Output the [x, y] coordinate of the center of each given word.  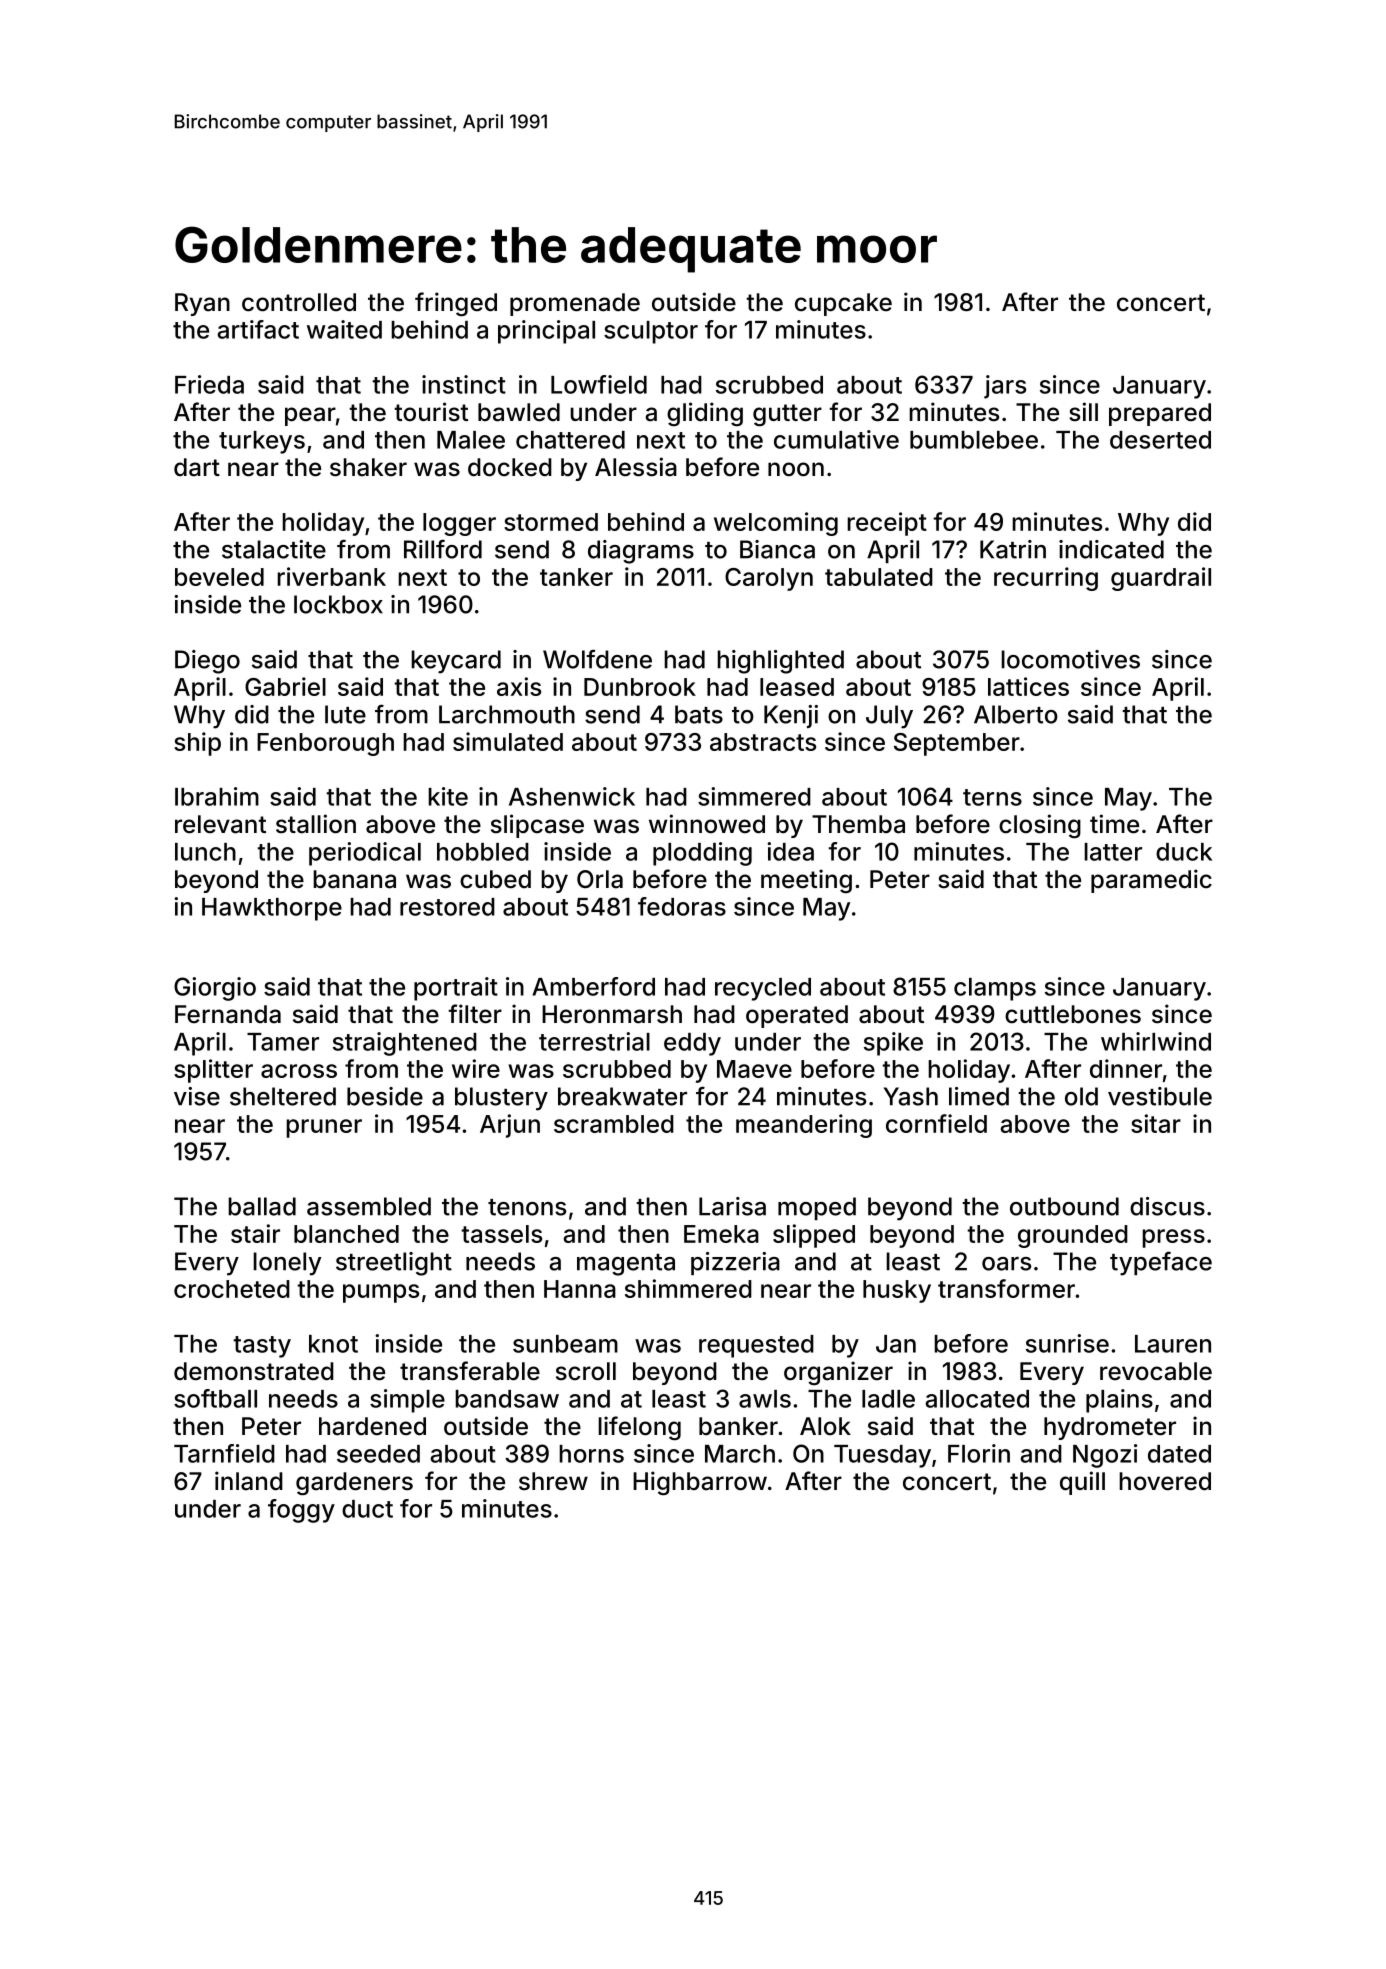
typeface [1161, 1263]
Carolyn [769, 579]
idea [790, 851]
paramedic [1151, 881]
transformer [1006, 1288]
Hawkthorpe [272, 909]
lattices [1028, 686]
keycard [456, 662]
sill [1083, 412]
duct [367, 1509]
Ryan [202, 304]
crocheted [232, 1289]
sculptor [651, 332]
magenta [626, 1265]
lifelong [639, 1428]
